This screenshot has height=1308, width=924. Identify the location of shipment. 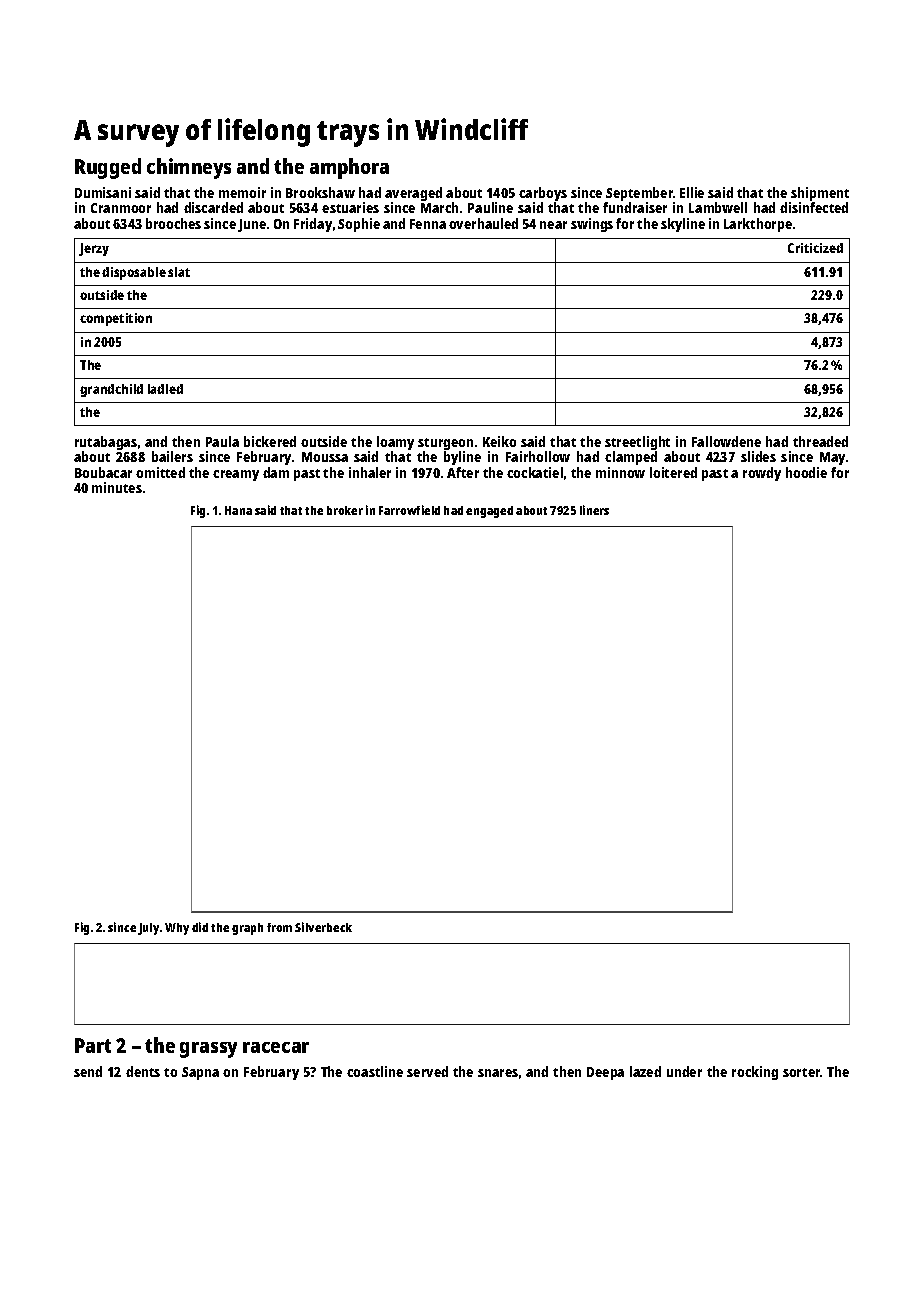
(820, 194).
